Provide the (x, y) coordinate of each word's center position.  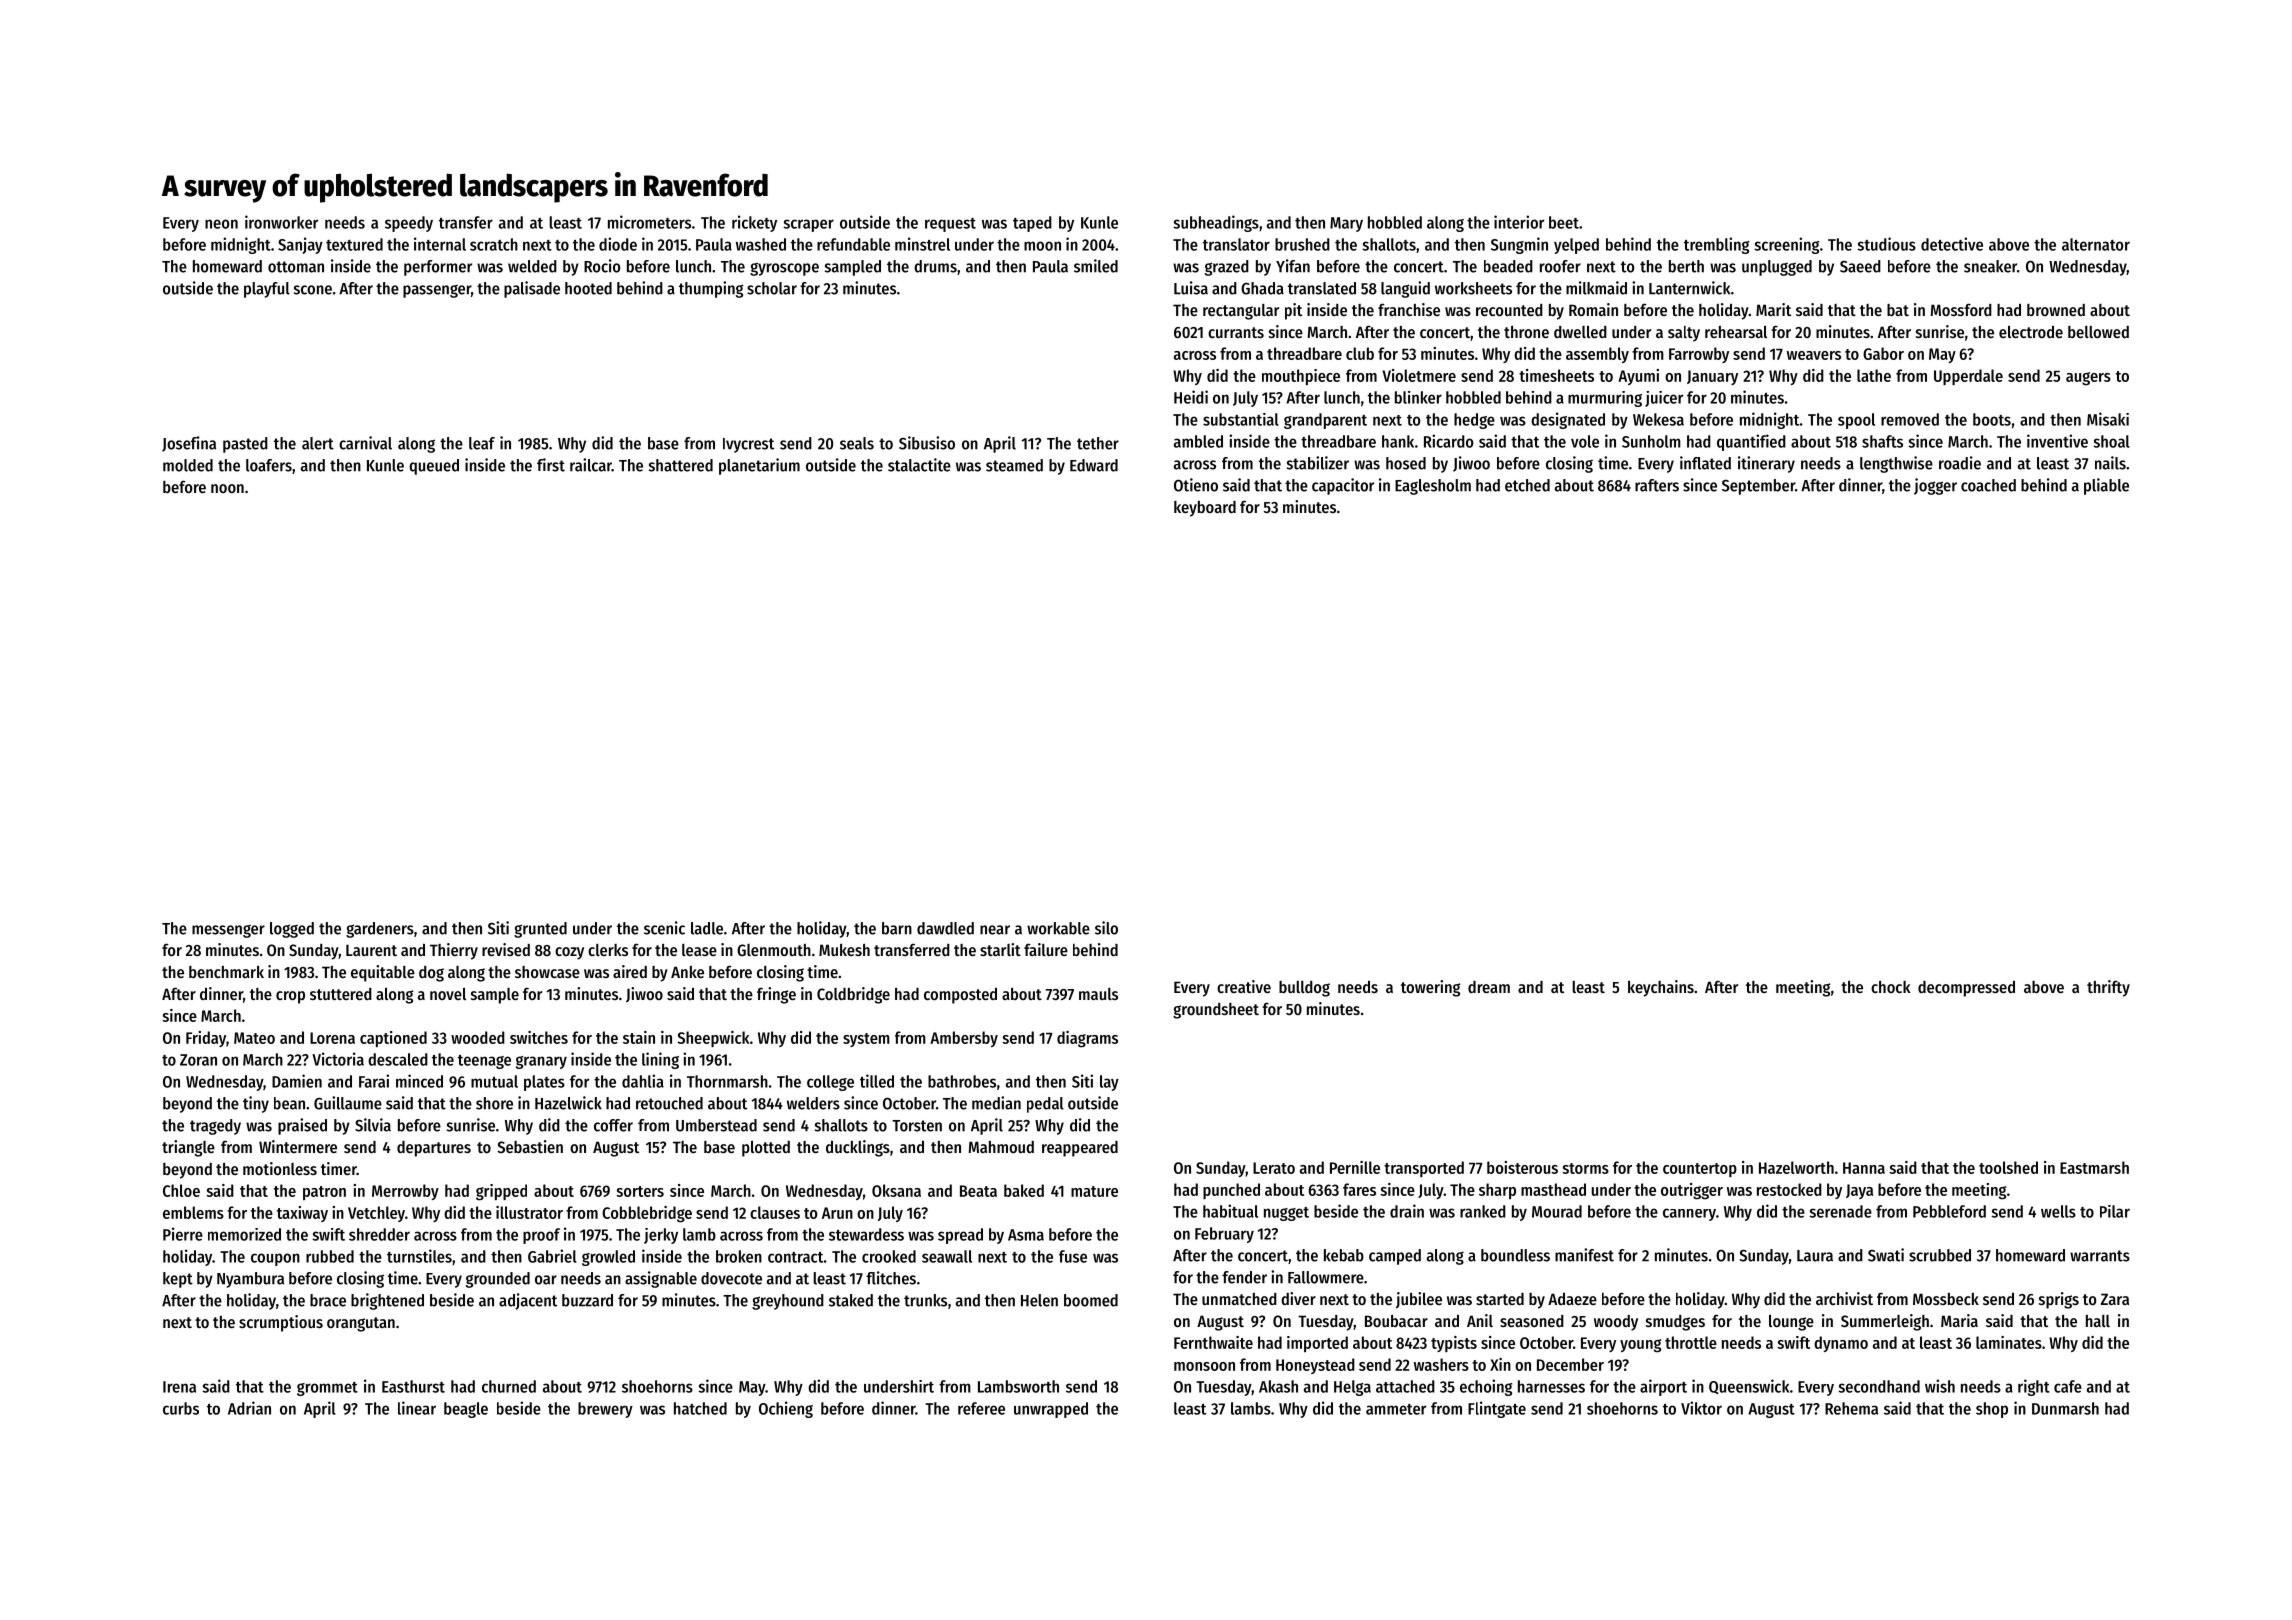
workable (1058, 928)
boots (1992, 419)
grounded (498, 1280)
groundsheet (1216, 1011)
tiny (256, 1104)
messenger (228, 931)
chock (1891, 987)
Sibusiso (927, 443)
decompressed (1966, 988)
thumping (711, 289)
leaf (482, 443)
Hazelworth (1796, 1167)
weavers (1814, 355)
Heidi (1191, 397)
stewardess (866, 1234)
